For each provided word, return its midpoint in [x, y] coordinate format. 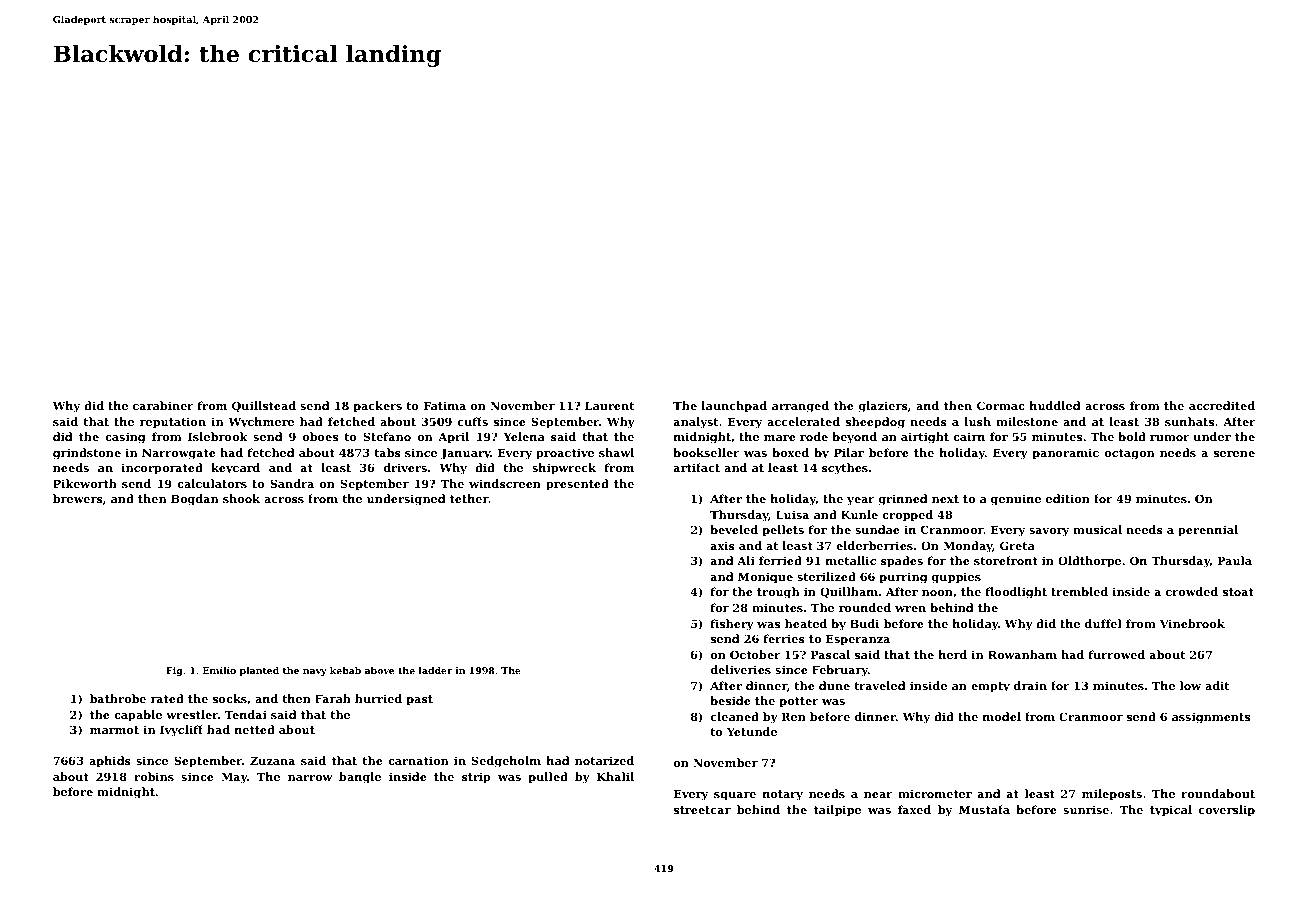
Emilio [219, 670]
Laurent [609, 406]
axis [723, 545]
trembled [1079, 591]
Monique [765, 578]
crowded [1192, 591]
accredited [1222, 405]
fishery [732, 625]
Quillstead [264, 406]
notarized [604, 760]
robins [154, 776]
